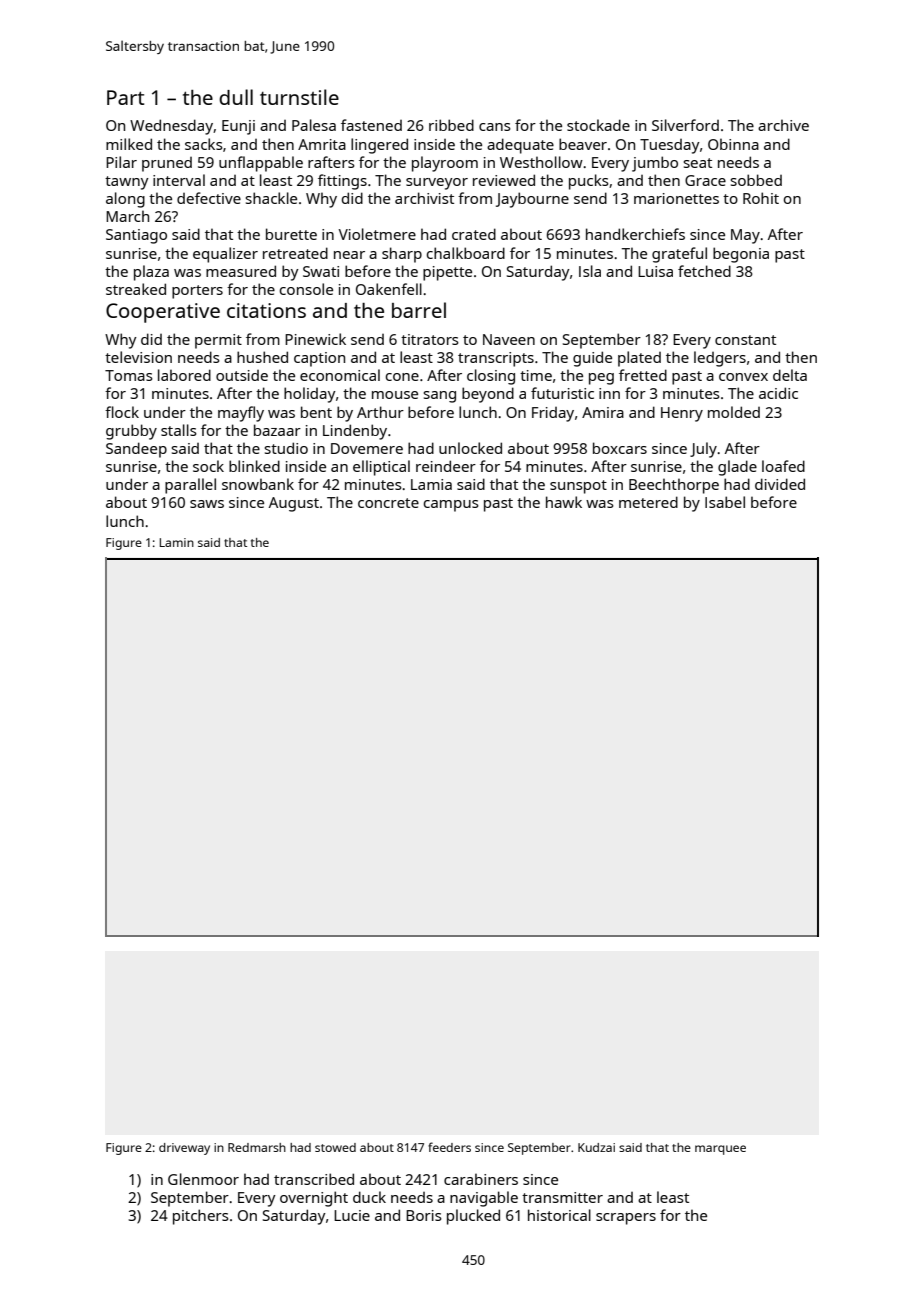 This screenshot has height=1308, width=924. What do you see at coordinates (125, 200) in the screenshot?
I see `along` at bounding box center [125, 200].
